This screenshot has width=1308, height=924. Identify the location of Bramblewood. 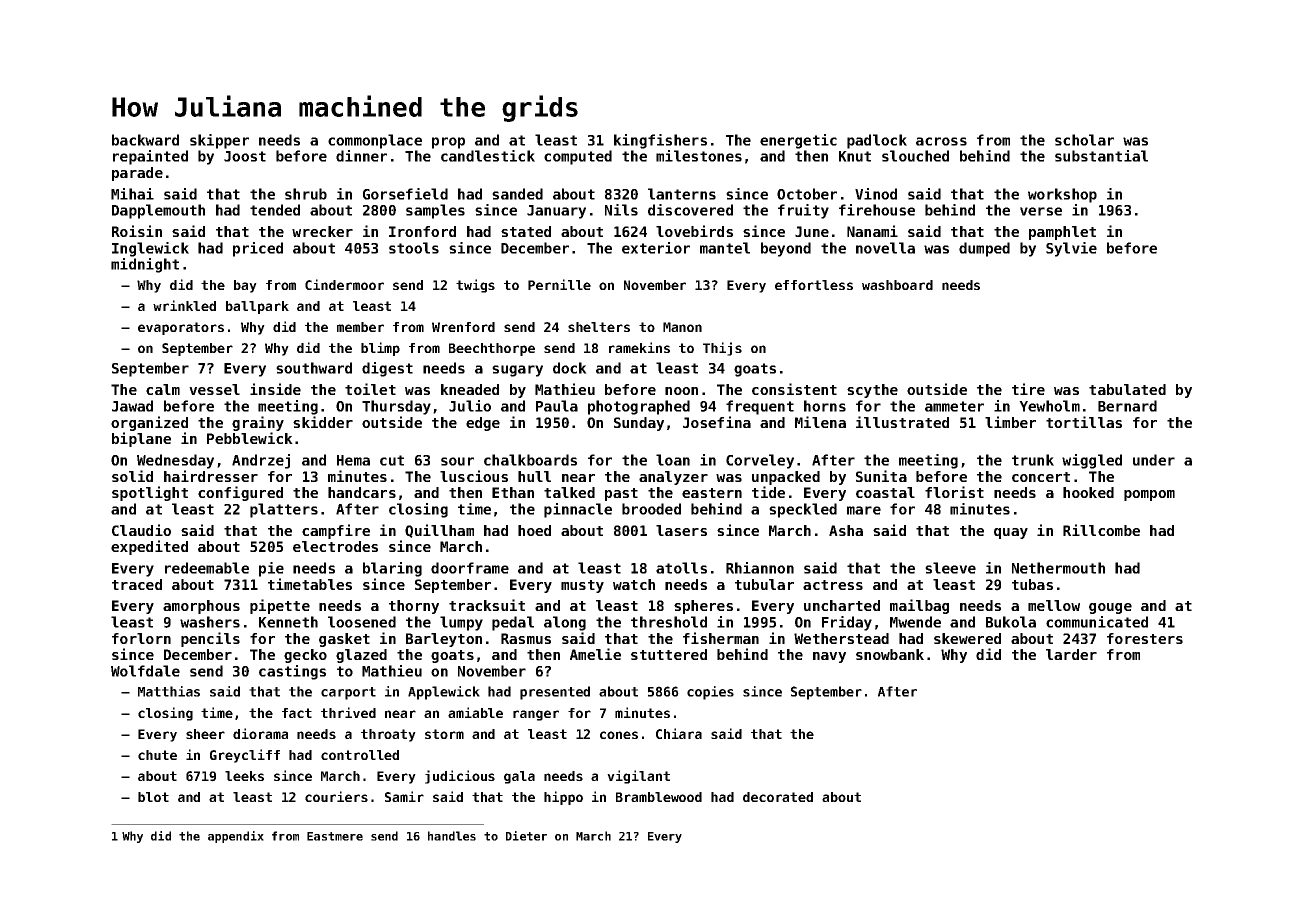
(659, 797).
